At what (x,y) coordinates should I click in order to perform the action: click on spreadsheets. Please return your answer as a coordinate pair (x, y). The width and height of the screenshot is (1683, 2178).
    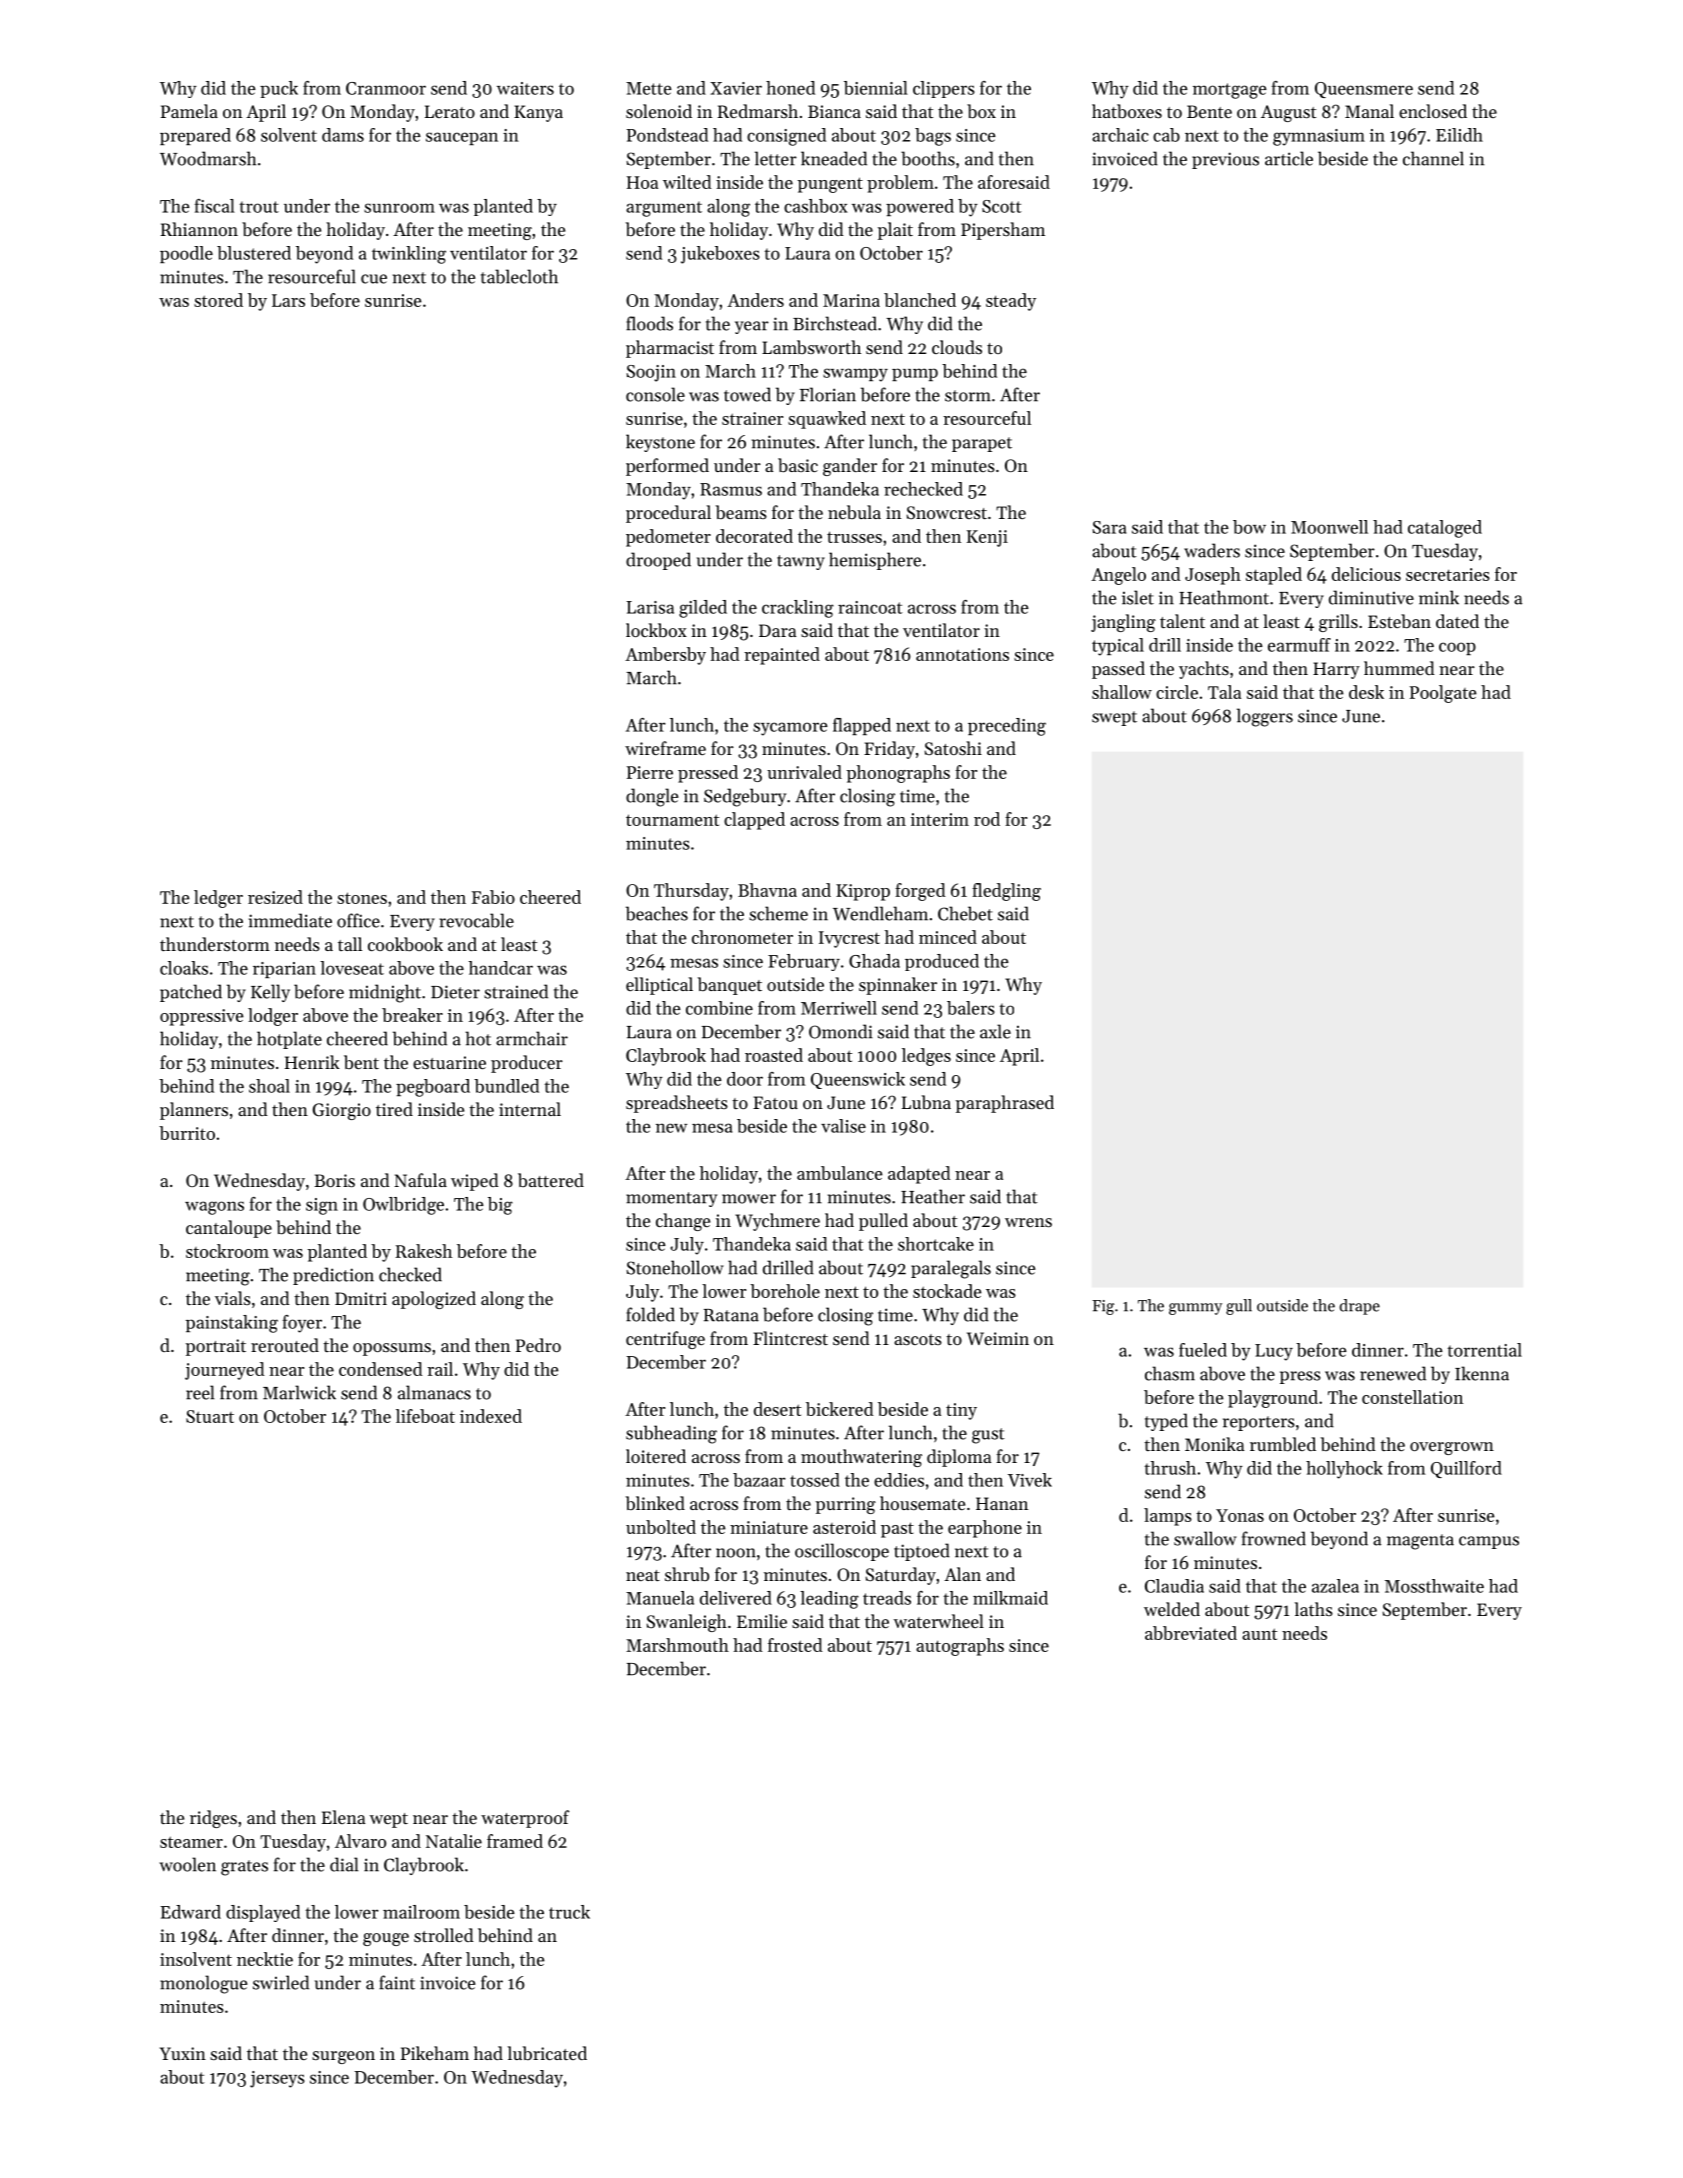
    Looking at the image, I should click on (677, 1104).
